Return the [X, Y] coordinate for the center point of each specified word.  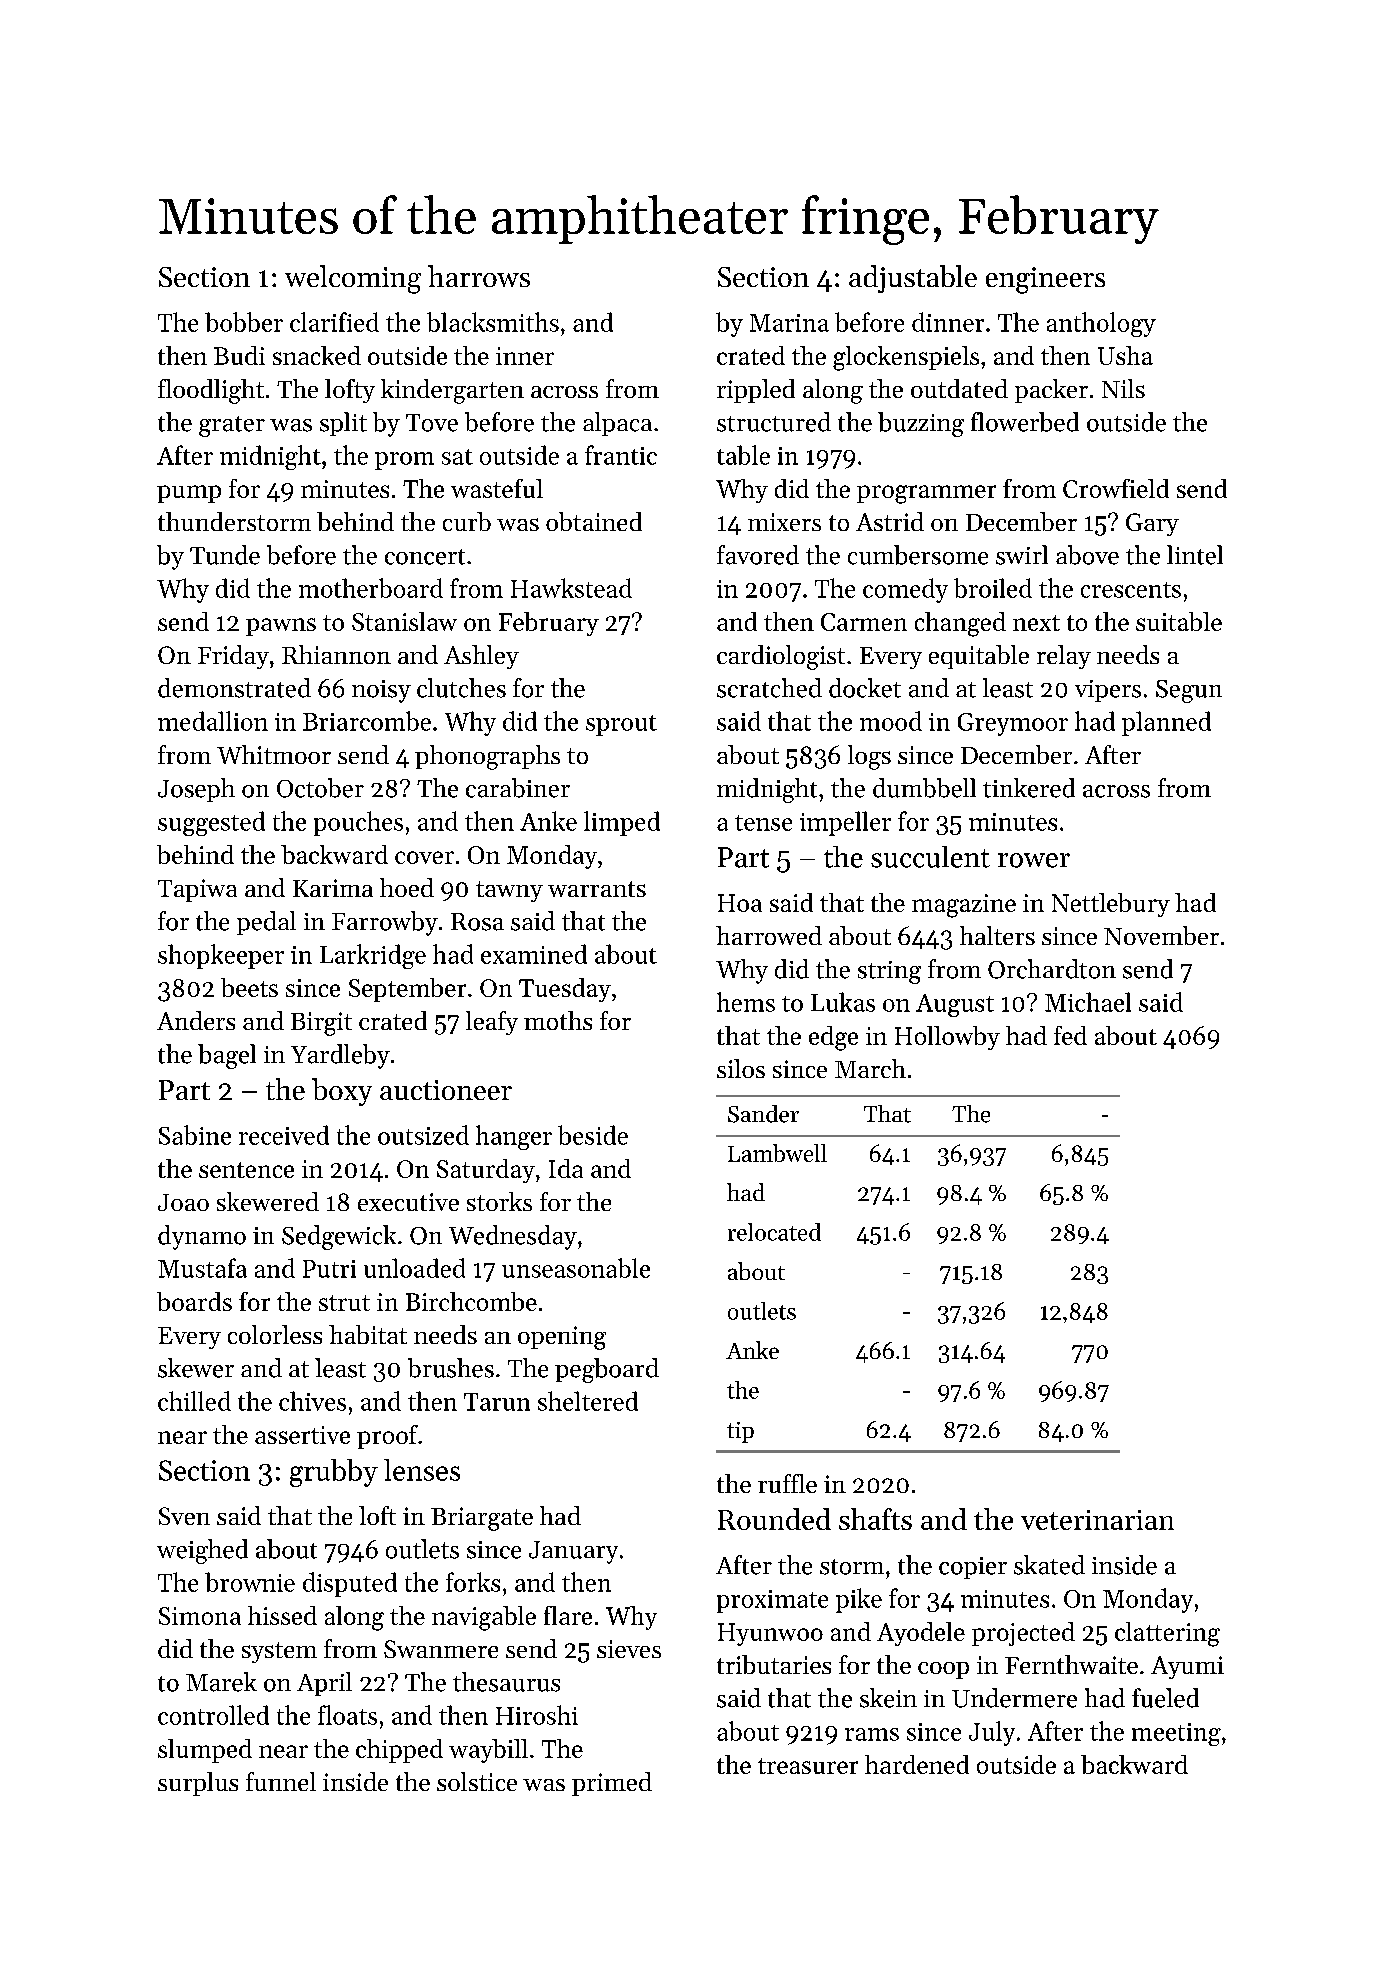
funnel [281, 1781]
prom [404, 461]
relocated [774, 1232]
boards [194, 1301]
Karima [333, 888]
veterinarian [1097, 1520]
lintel [1195, 555]
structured [774, 422]
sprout [621, 725]
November [1161, 935]
